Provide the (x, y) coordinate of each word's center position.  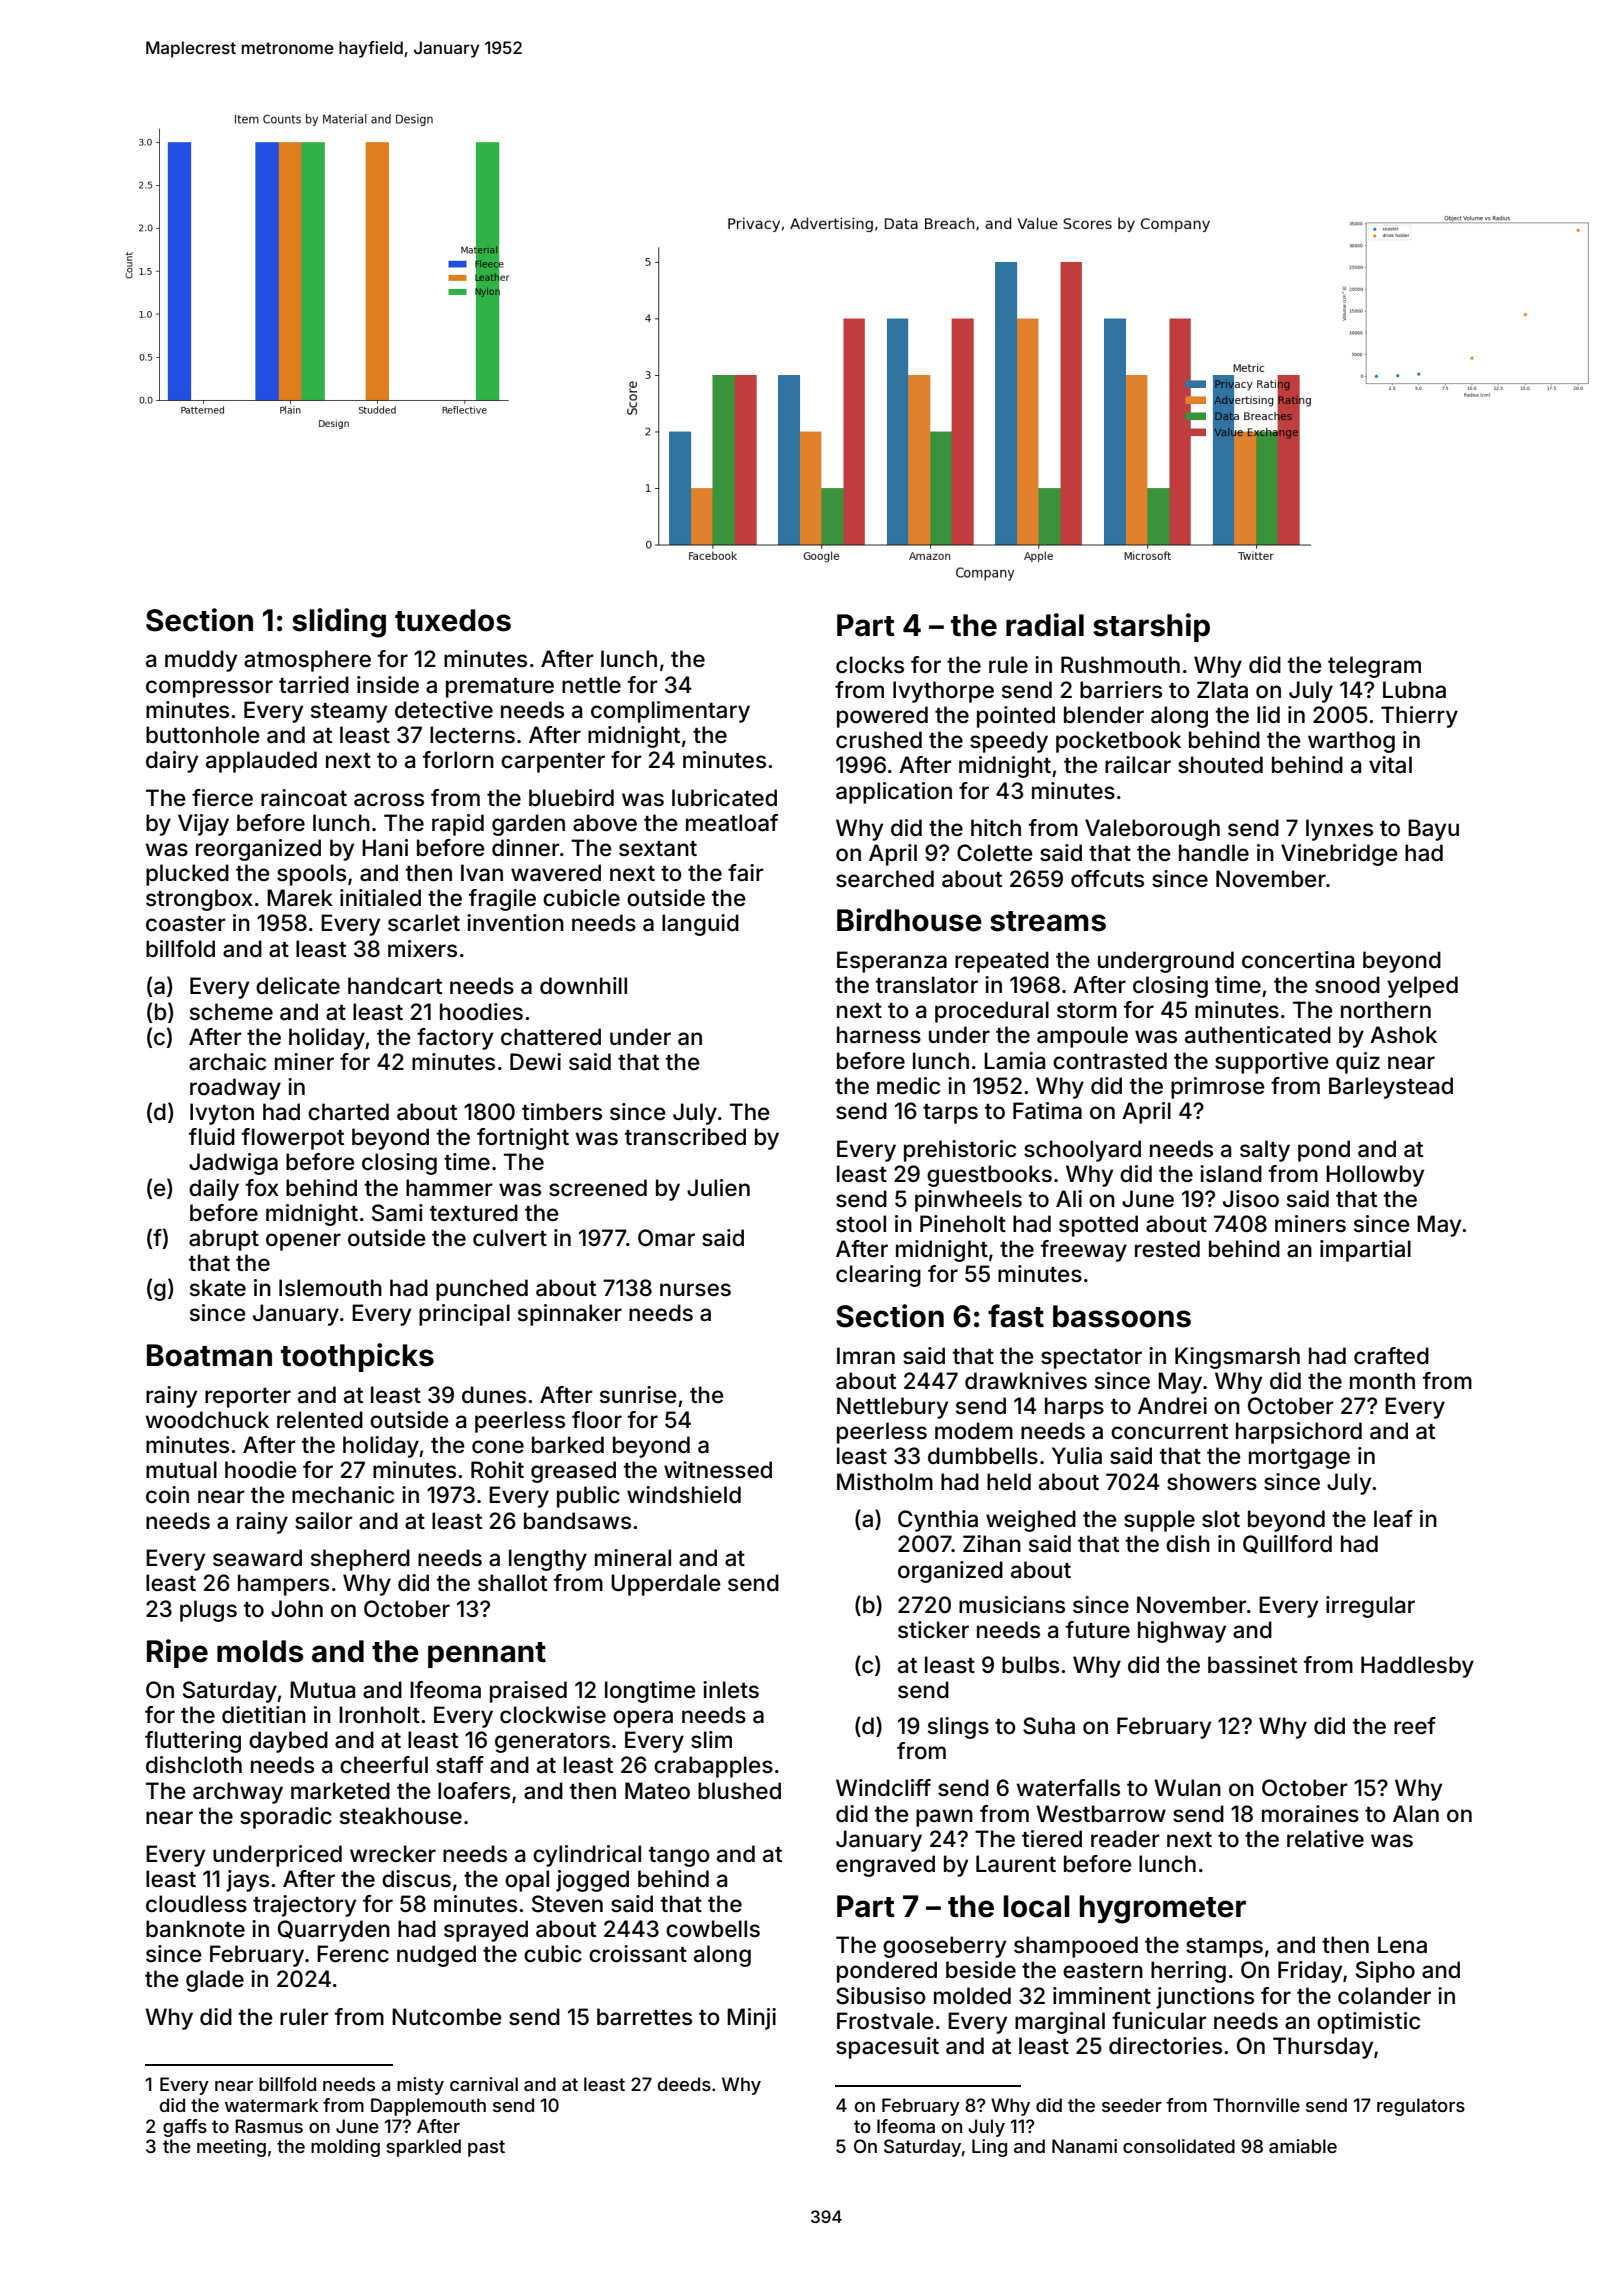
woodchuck (207, 1420)
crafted (1391, 1356)
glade (215, 1981)
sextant (658, 849)
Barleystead (1391, 1088)
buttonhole (203, 735)
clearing (878, 1276)
